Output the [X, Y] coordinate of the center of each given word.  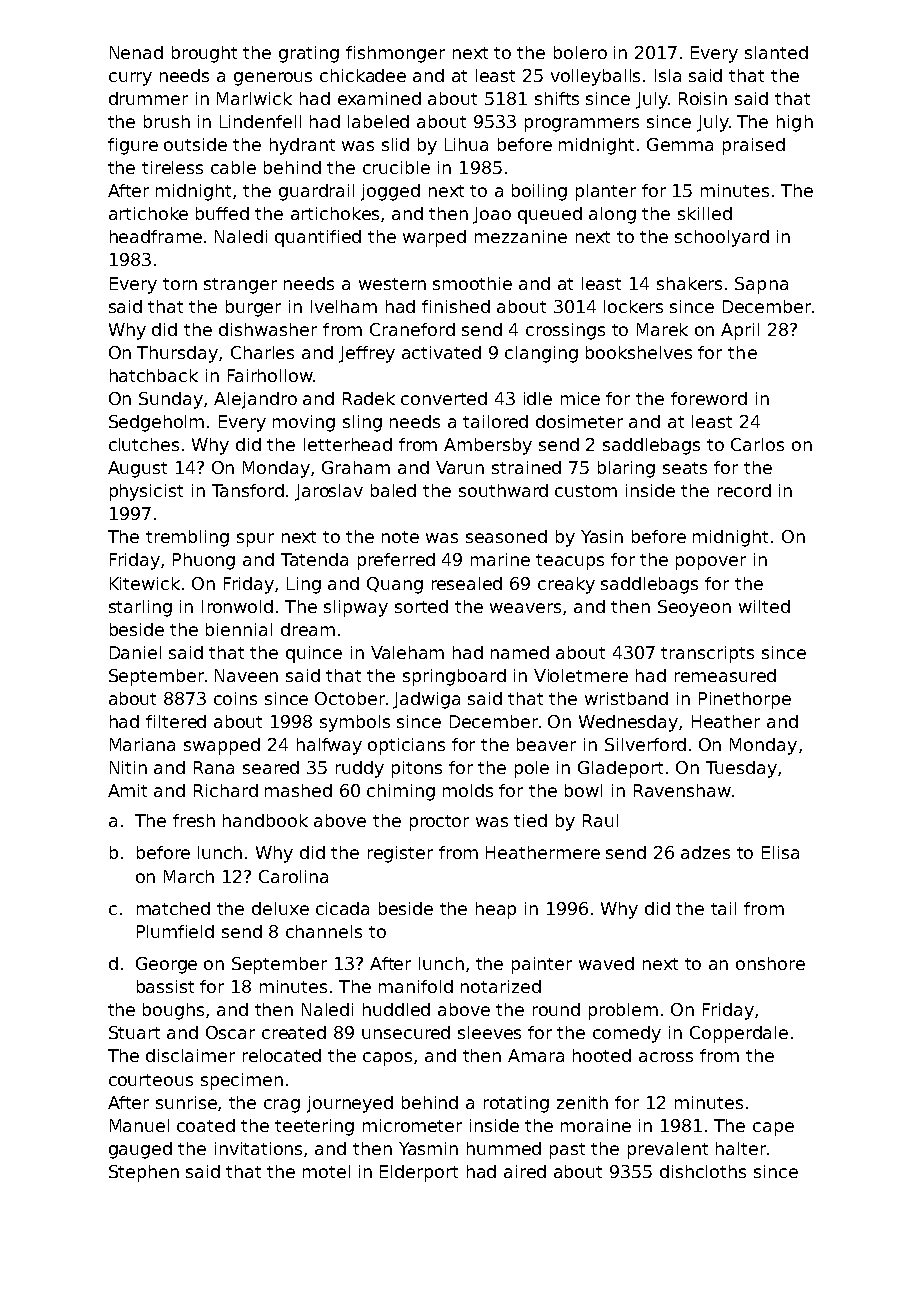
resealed [467, 583]
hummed [504, 1148]
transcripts [707, 654]
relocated [282, 1055]
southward [503, 490]
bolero [580, 52]
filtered [176, 721]
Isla [668, 75]
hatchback [154, 375]
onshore [770, 963]
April [740, 331]
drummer [148, 98]
